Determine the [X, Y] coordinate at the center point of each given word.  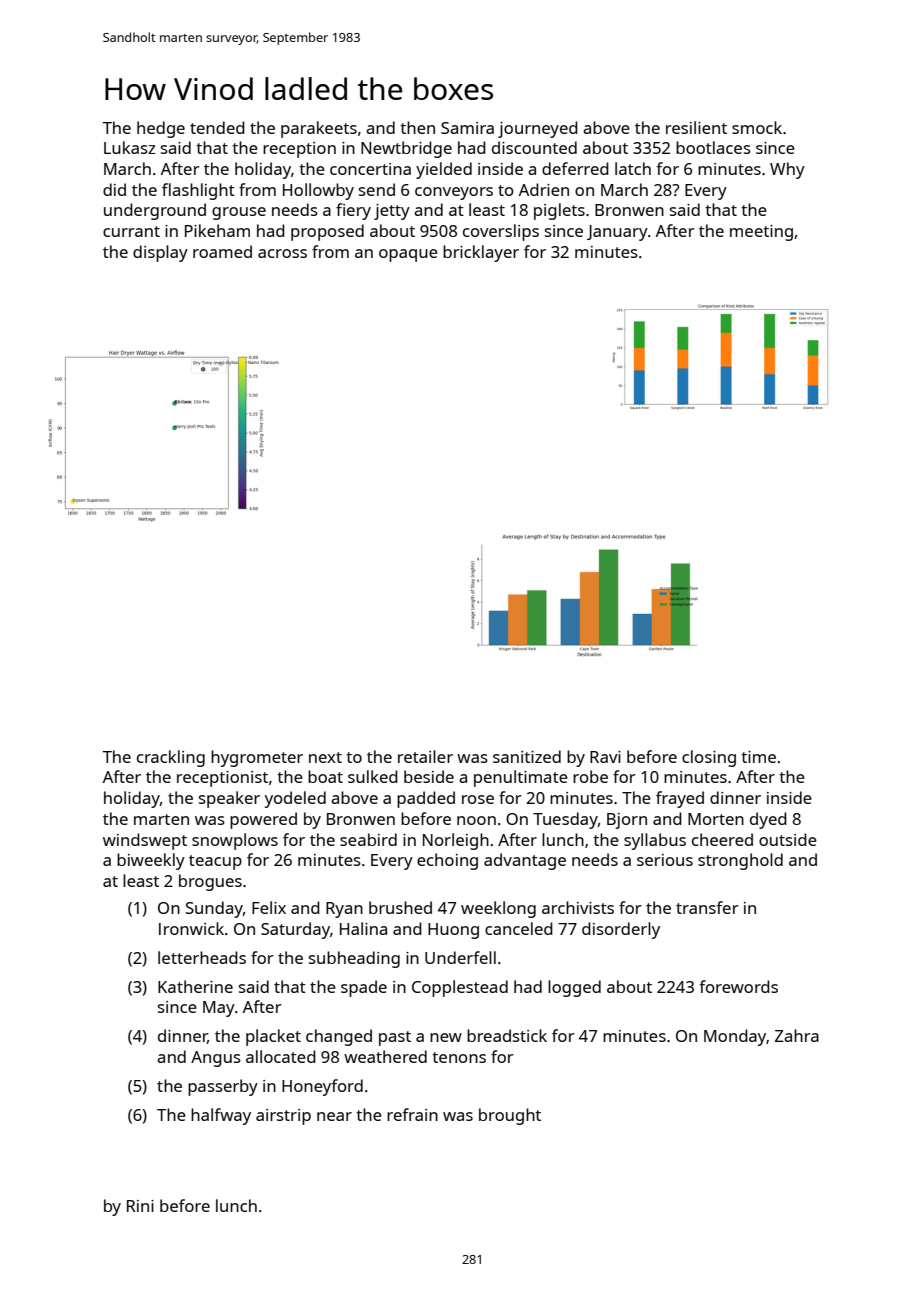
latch [633, 168]
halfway [221, 1116]
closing [709, 758]
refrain [412, 1114]
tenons [459, 1057]
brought [510, 1116]
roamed [222, 251]
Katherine [195, 986]
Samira [467, 128]
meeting [761, 233]
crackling [171, 758]
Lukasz [130, 147]
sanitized [527, 756]
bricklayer [481, 253]
